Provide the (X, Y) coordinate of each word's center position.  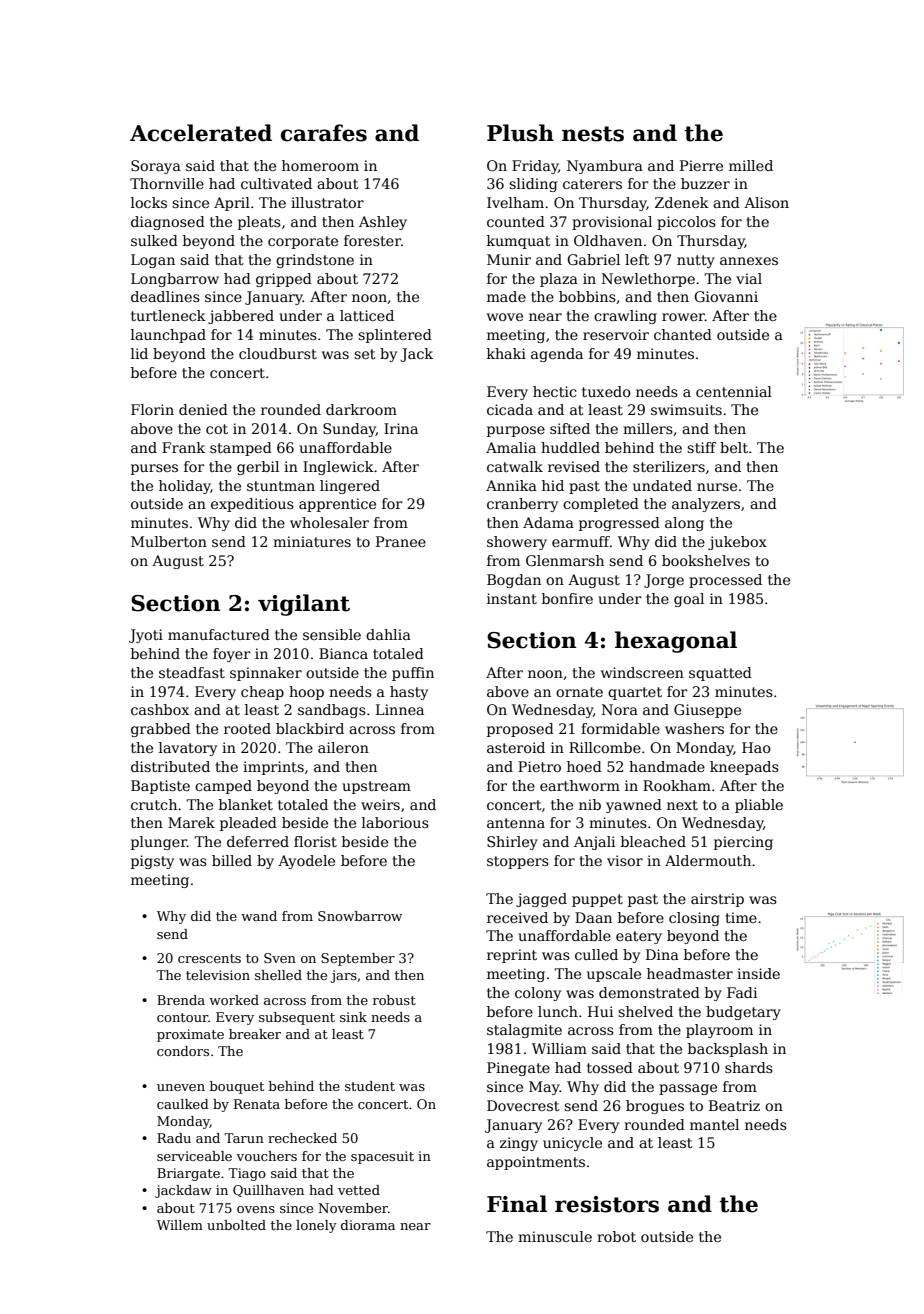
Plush (520, 133)
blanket (246, 804)
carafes (324, 133)
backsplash (728, 1050)
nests (593, 134)
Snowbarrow (360, 916)
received (517, 917)
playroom (719, 1031)
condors (183, 1051)
